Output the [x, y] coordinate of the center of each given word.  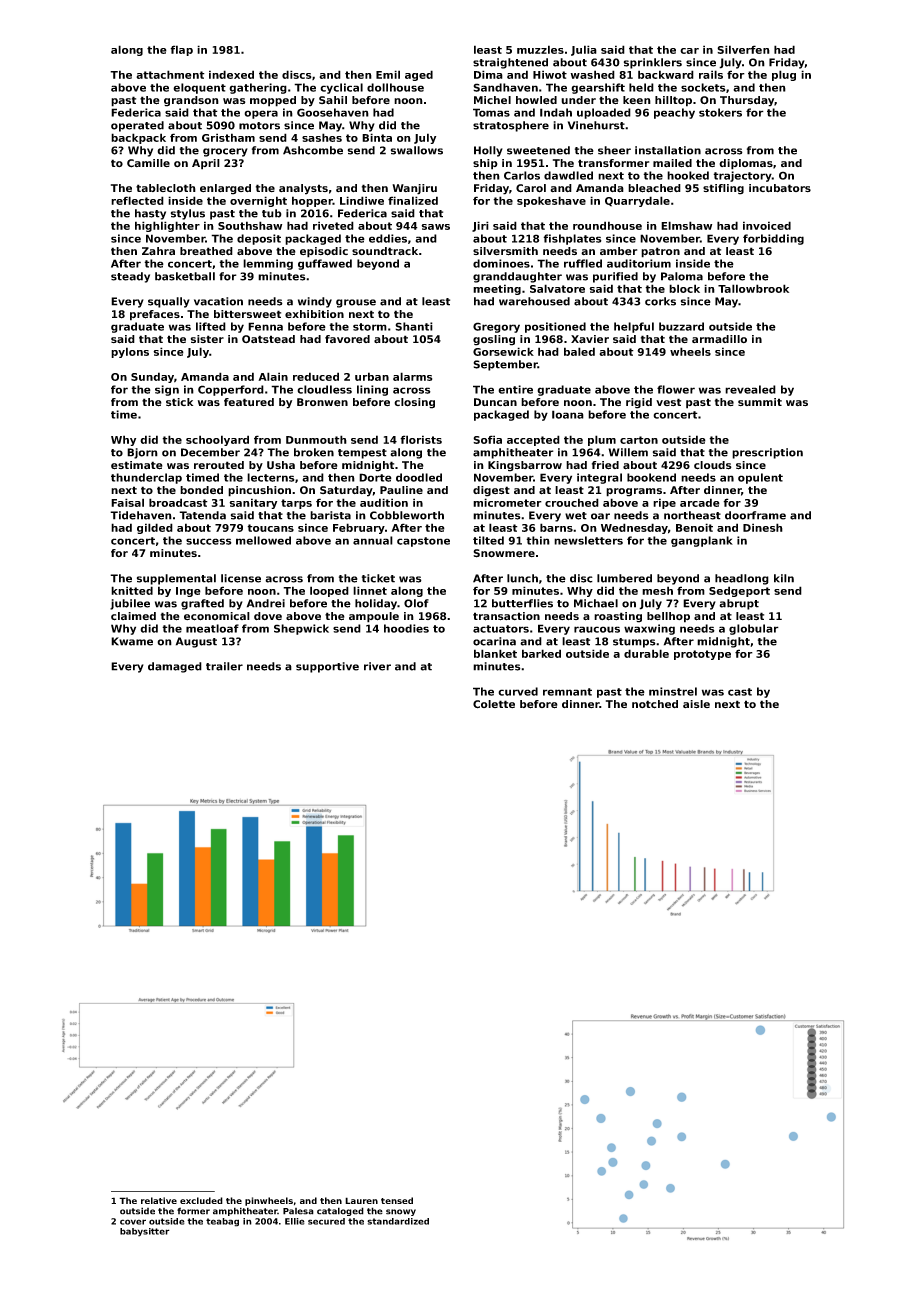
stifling [723, 189]
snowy [401, 1212]
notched [655, 704]
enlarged [225, 189]
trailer [224, 666]
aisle [696, 704]
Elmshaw [686, 225]
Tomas [491, 112]
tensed [397, 1200]
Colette [494, 704]
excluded [201, 1200]
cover [133, 1222]
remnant [567, 692]
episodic [324, 252]
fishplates [572, 239]
